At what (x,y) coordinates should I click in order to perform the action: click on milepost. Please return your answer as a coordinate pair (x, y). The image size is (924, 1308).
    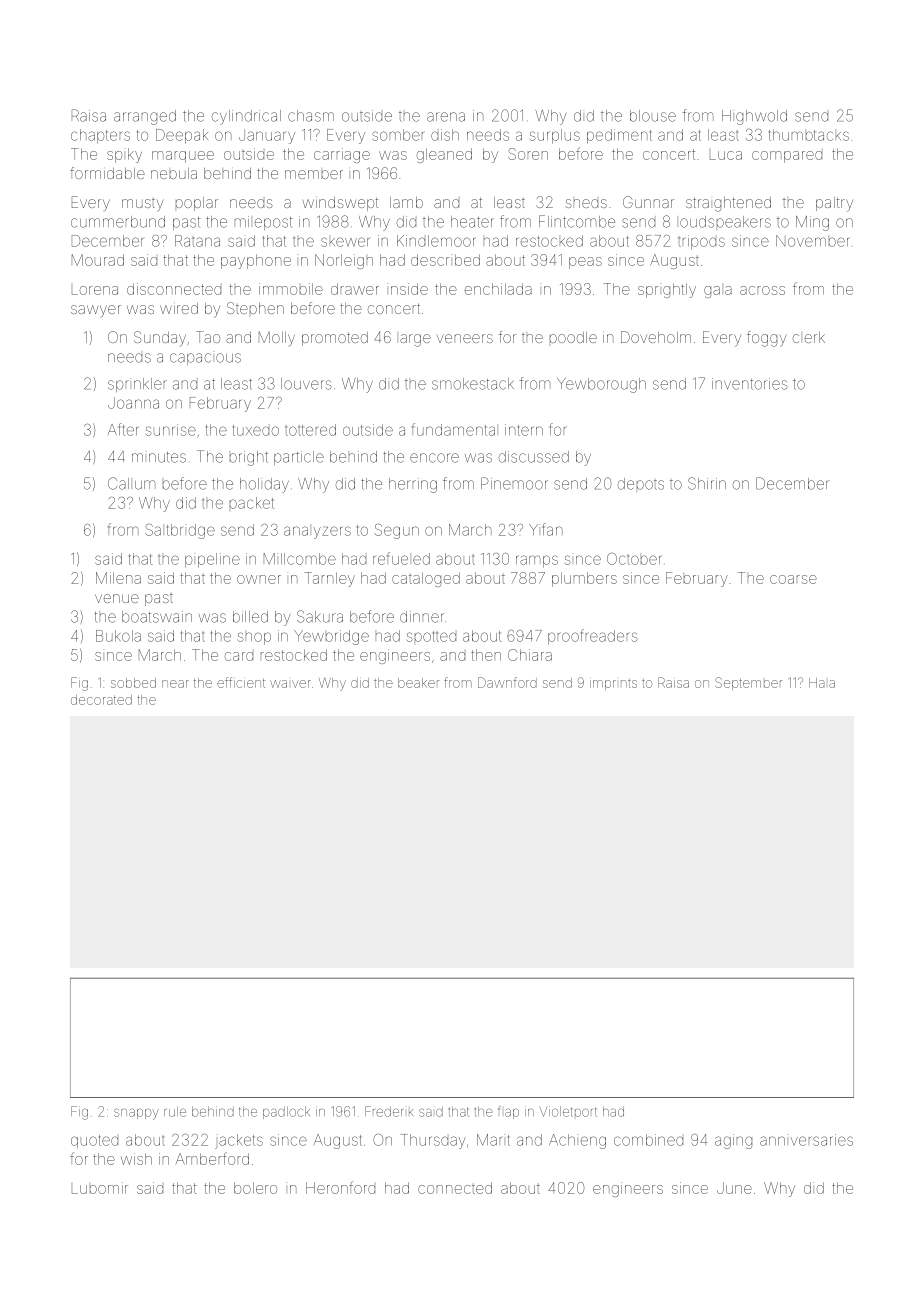
    Looking at the image, I should click on (264, 223).
